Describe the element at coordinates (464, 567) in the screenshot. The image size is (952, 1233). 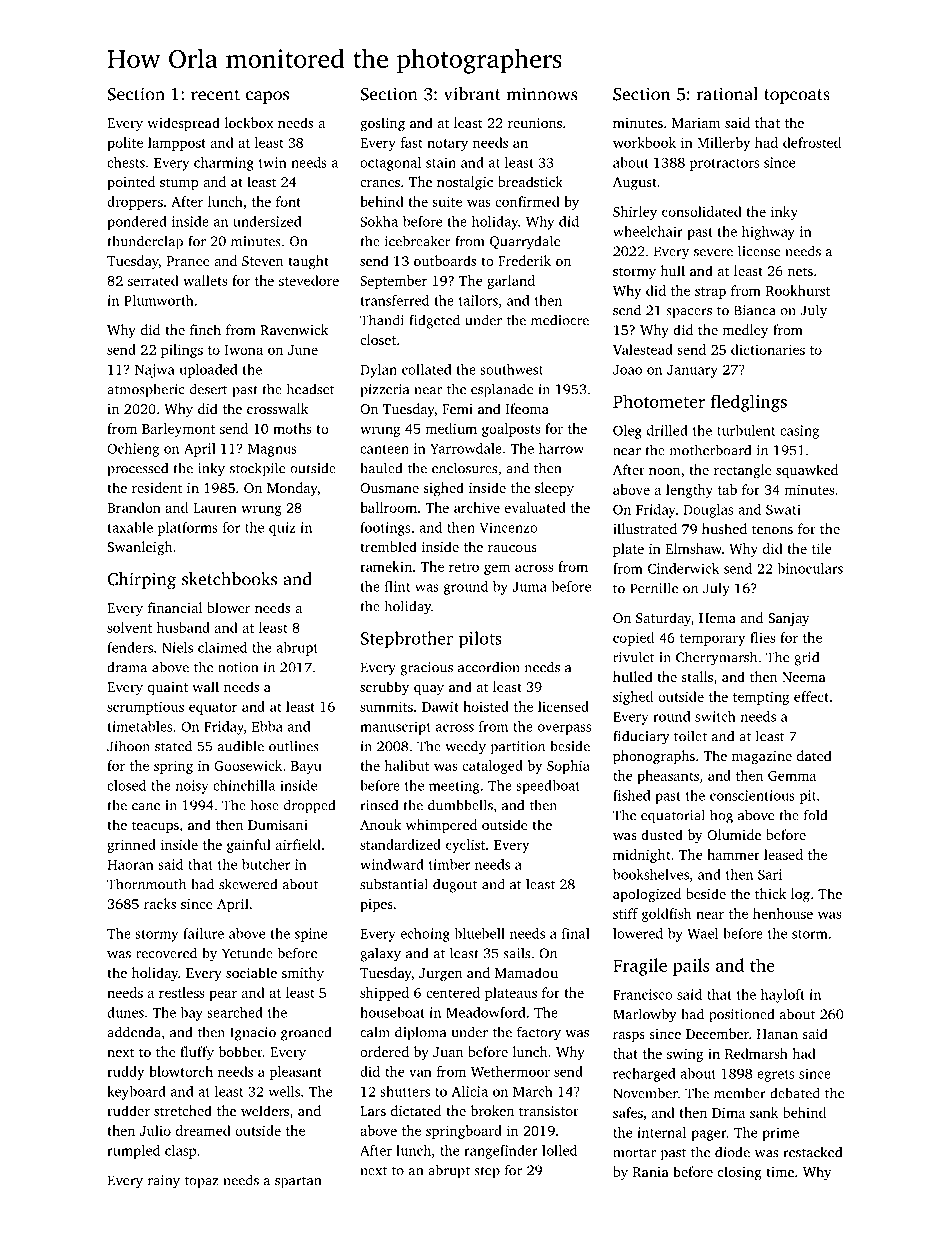
I see `retro` at that location.
